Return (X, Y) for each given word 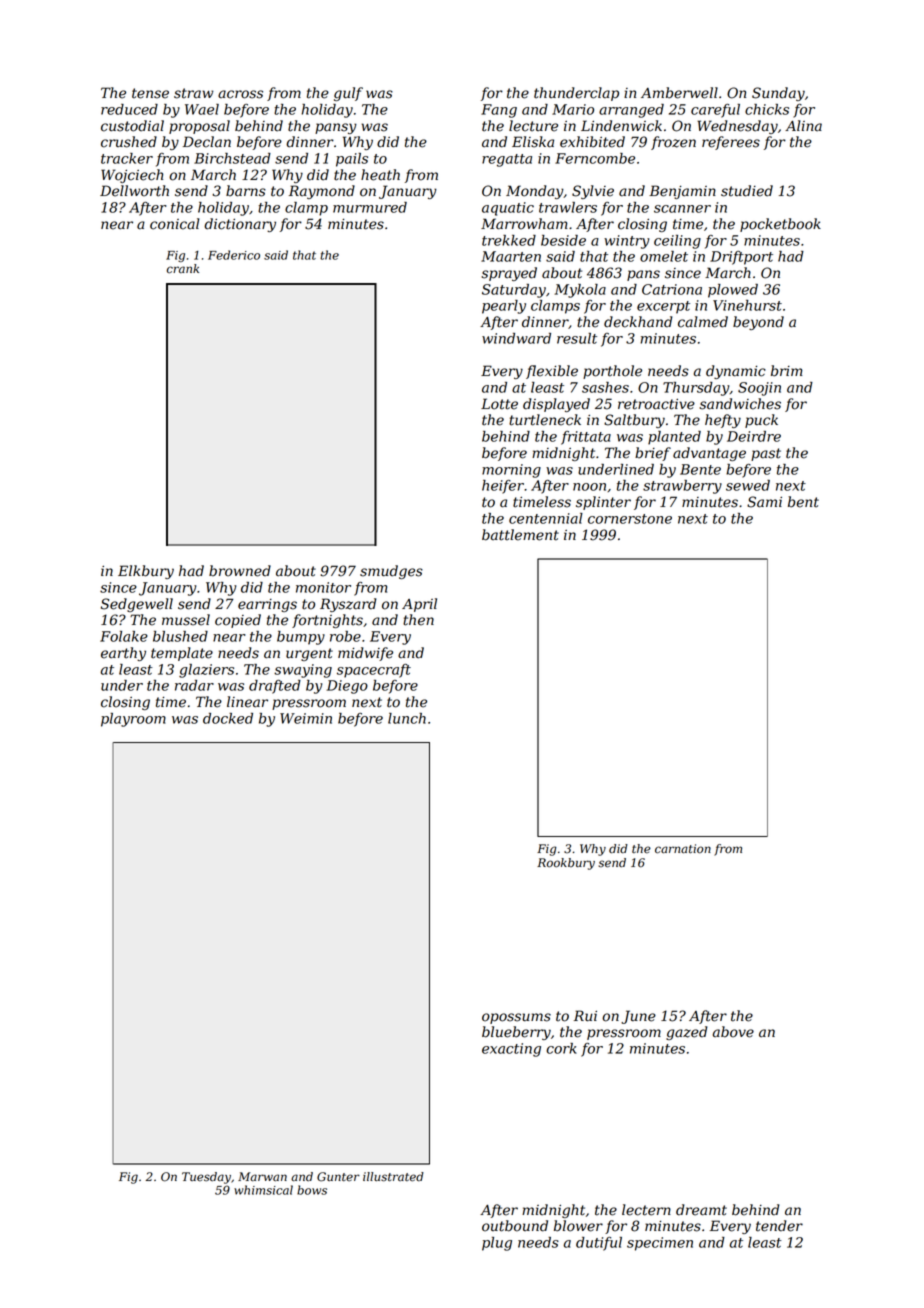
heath (380, 175)
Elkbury (146, 572)
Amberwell (679, 93)
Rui (585, 1016)
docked (228, 718)
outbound (515, 1226)
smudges (391, 572)
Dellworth (134, 191)
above (733, 1032)
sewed (748, 485)
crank (183, 269)
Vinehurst (747, 305)
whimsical (263, 1190)
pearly (504, 307)
